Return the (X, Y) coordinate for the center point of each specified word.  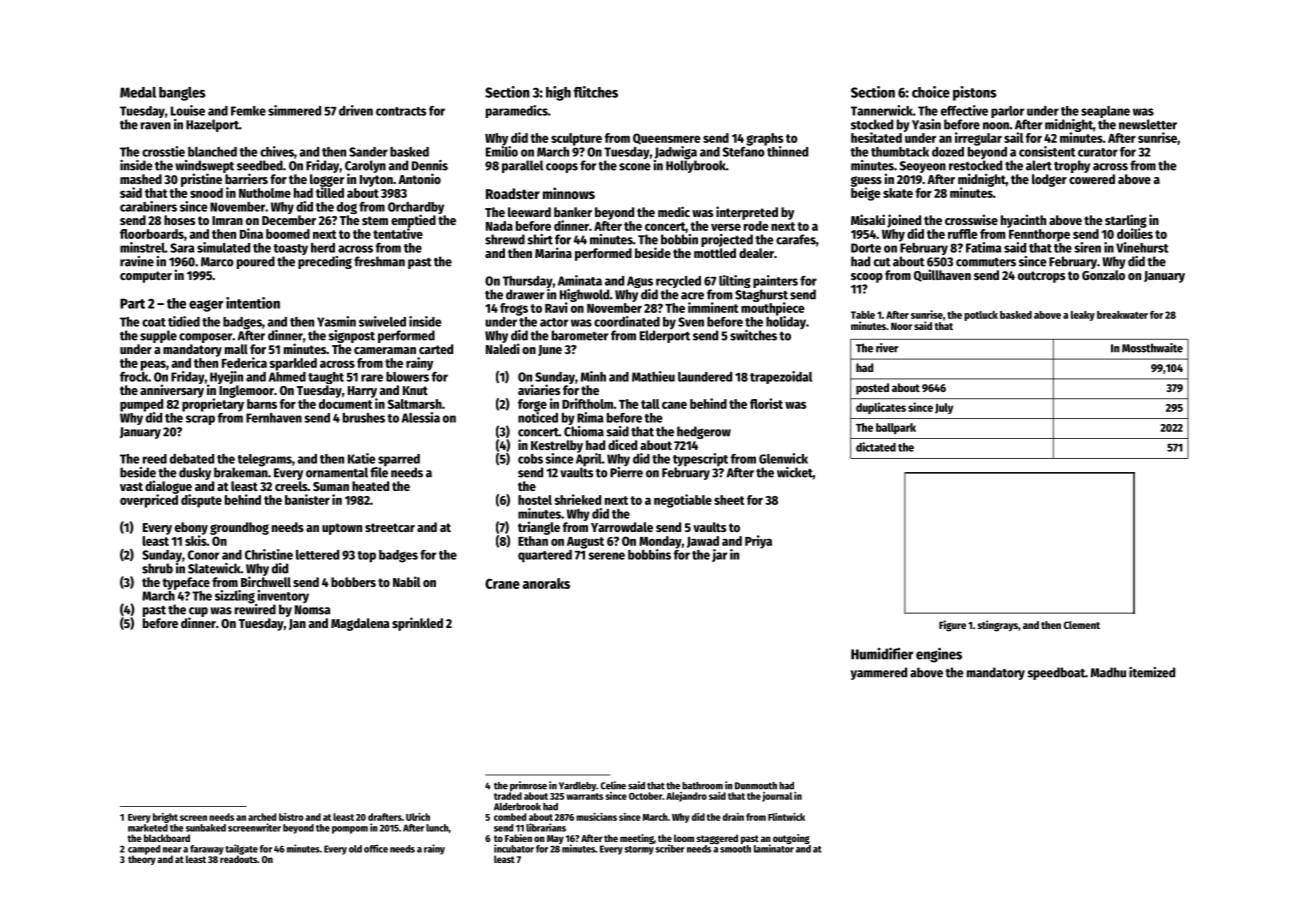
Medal (138, 92)
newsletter (1148, 124)
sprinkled (417, 624)
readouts (238, 859)
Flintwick (786, 816)
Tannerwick (882, 110)
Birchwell (266, 581)
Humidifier (882, 654)
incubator (514, 848)
